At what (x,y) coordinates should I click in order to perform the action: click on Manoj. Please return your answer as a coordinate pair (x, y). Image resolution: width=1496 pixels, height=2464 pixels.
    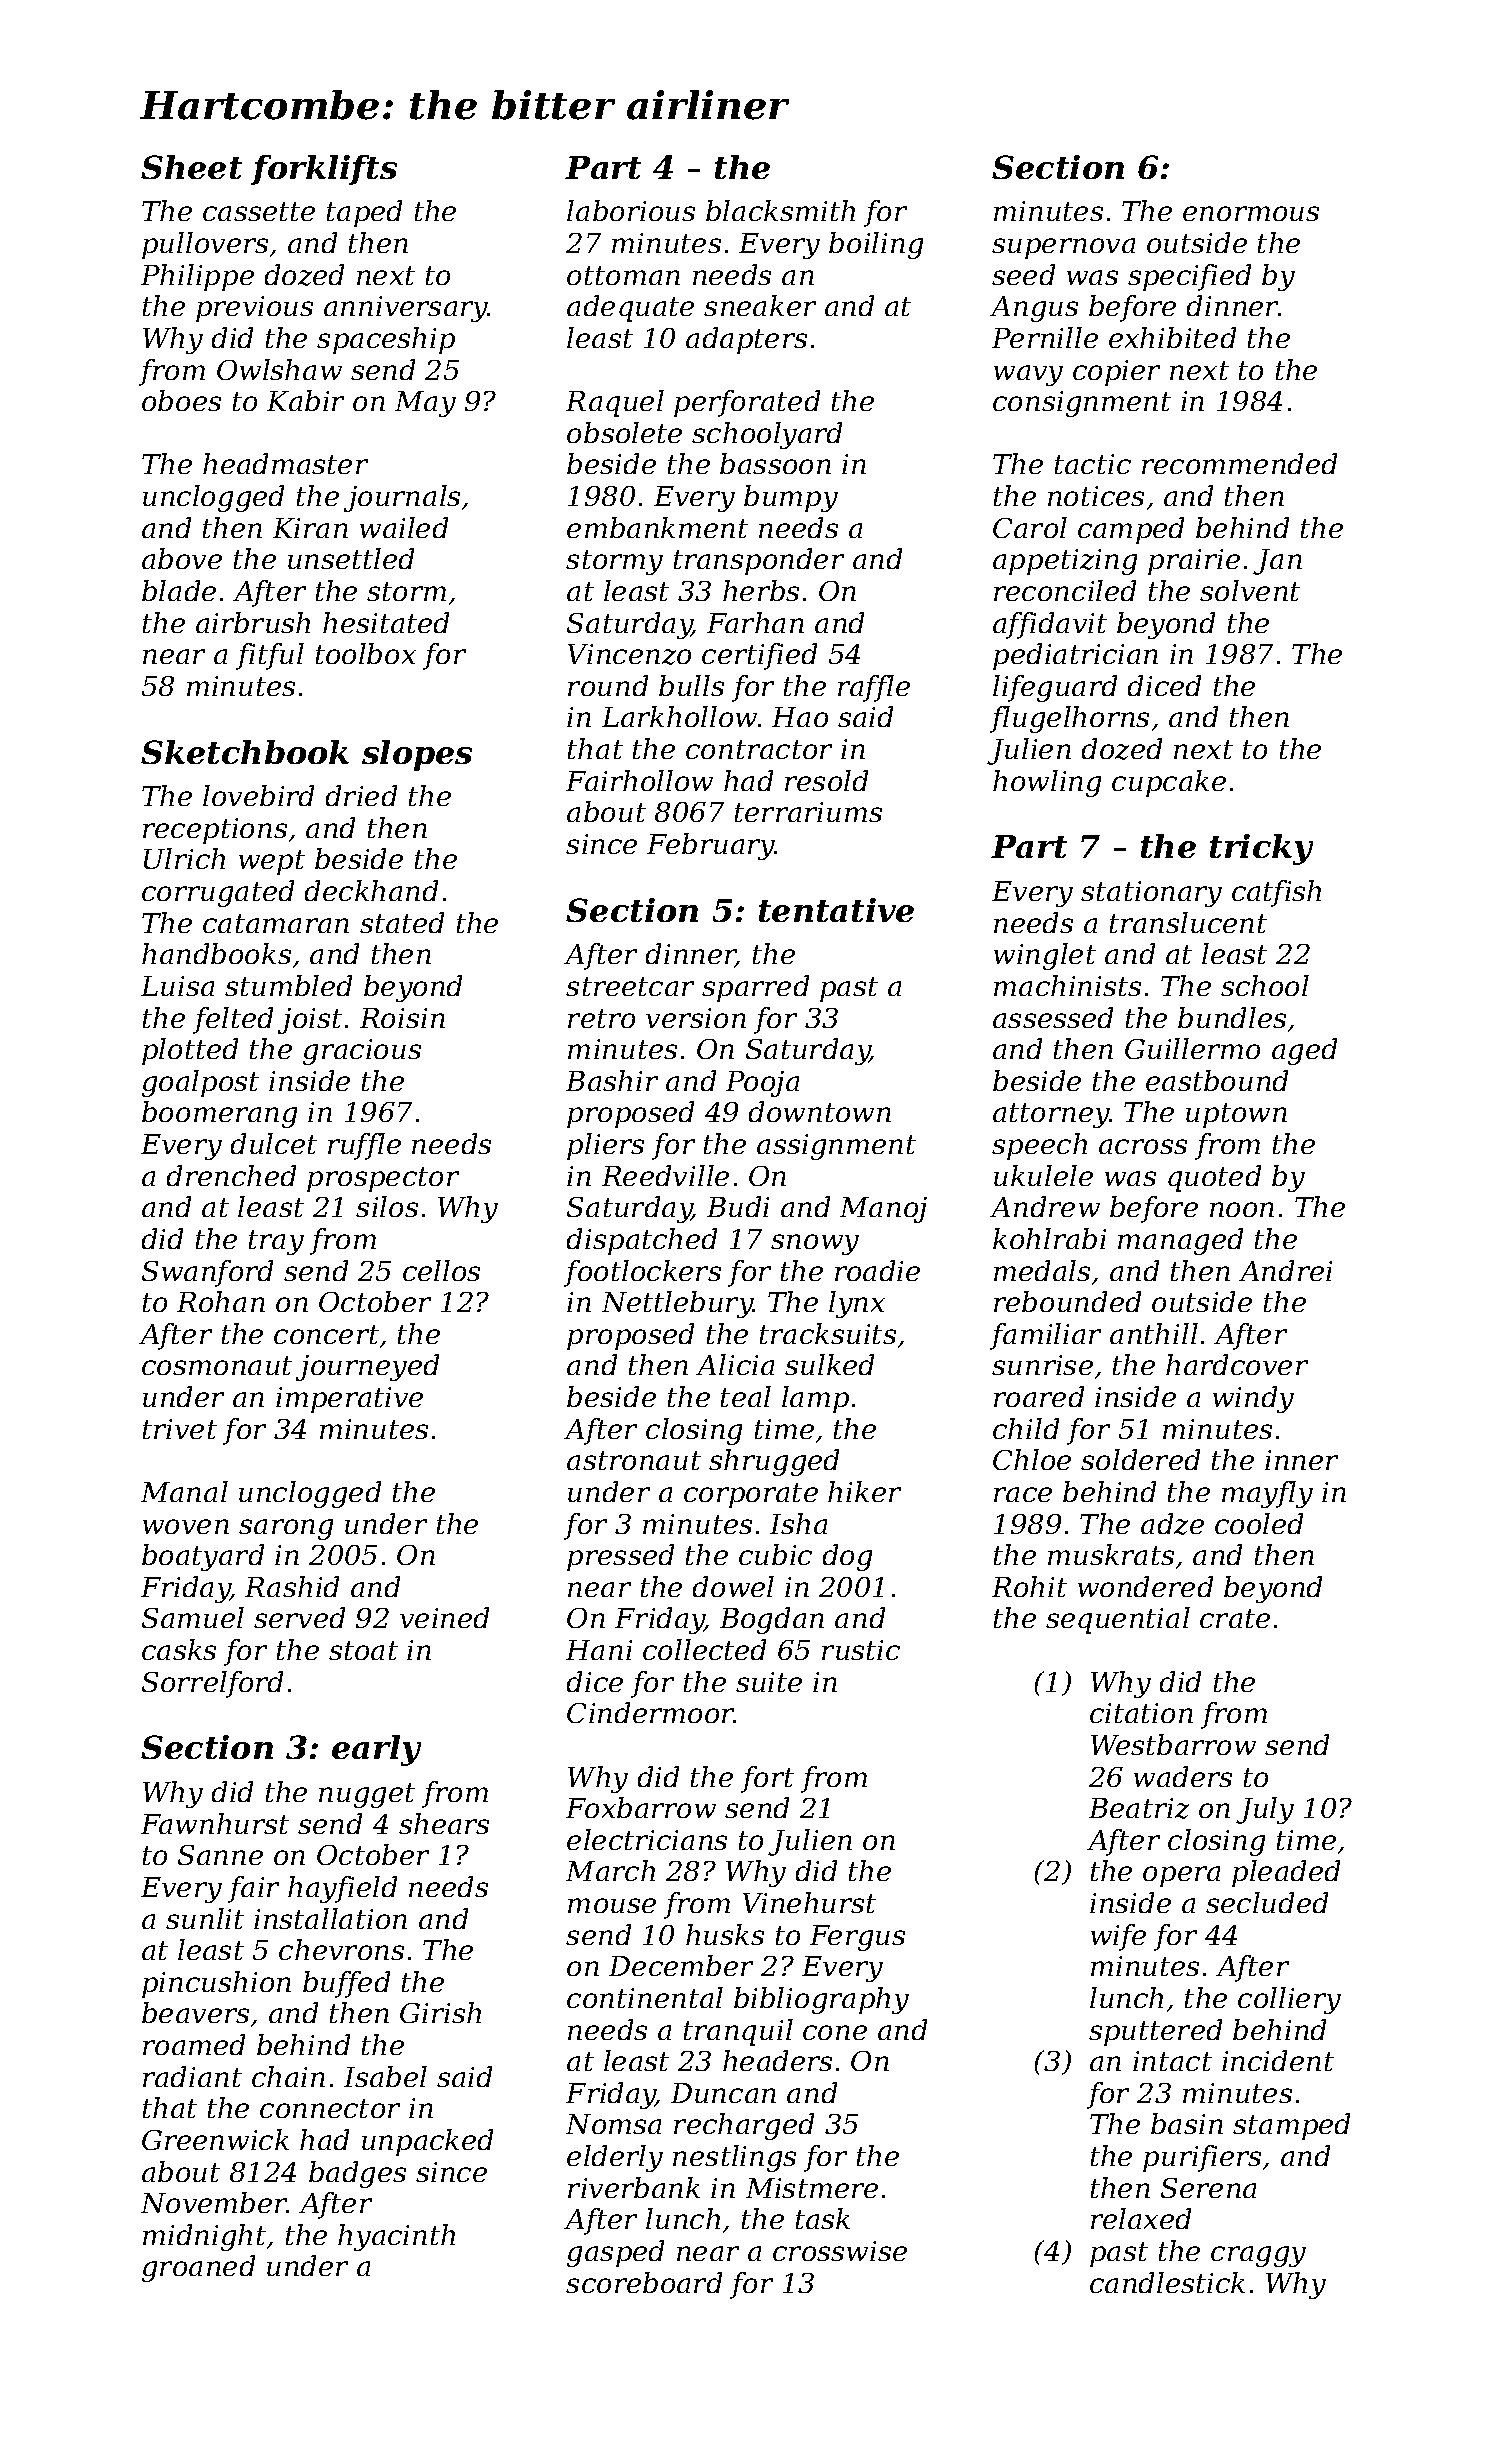
    Looking at the image, I should click on (883, 1210).
